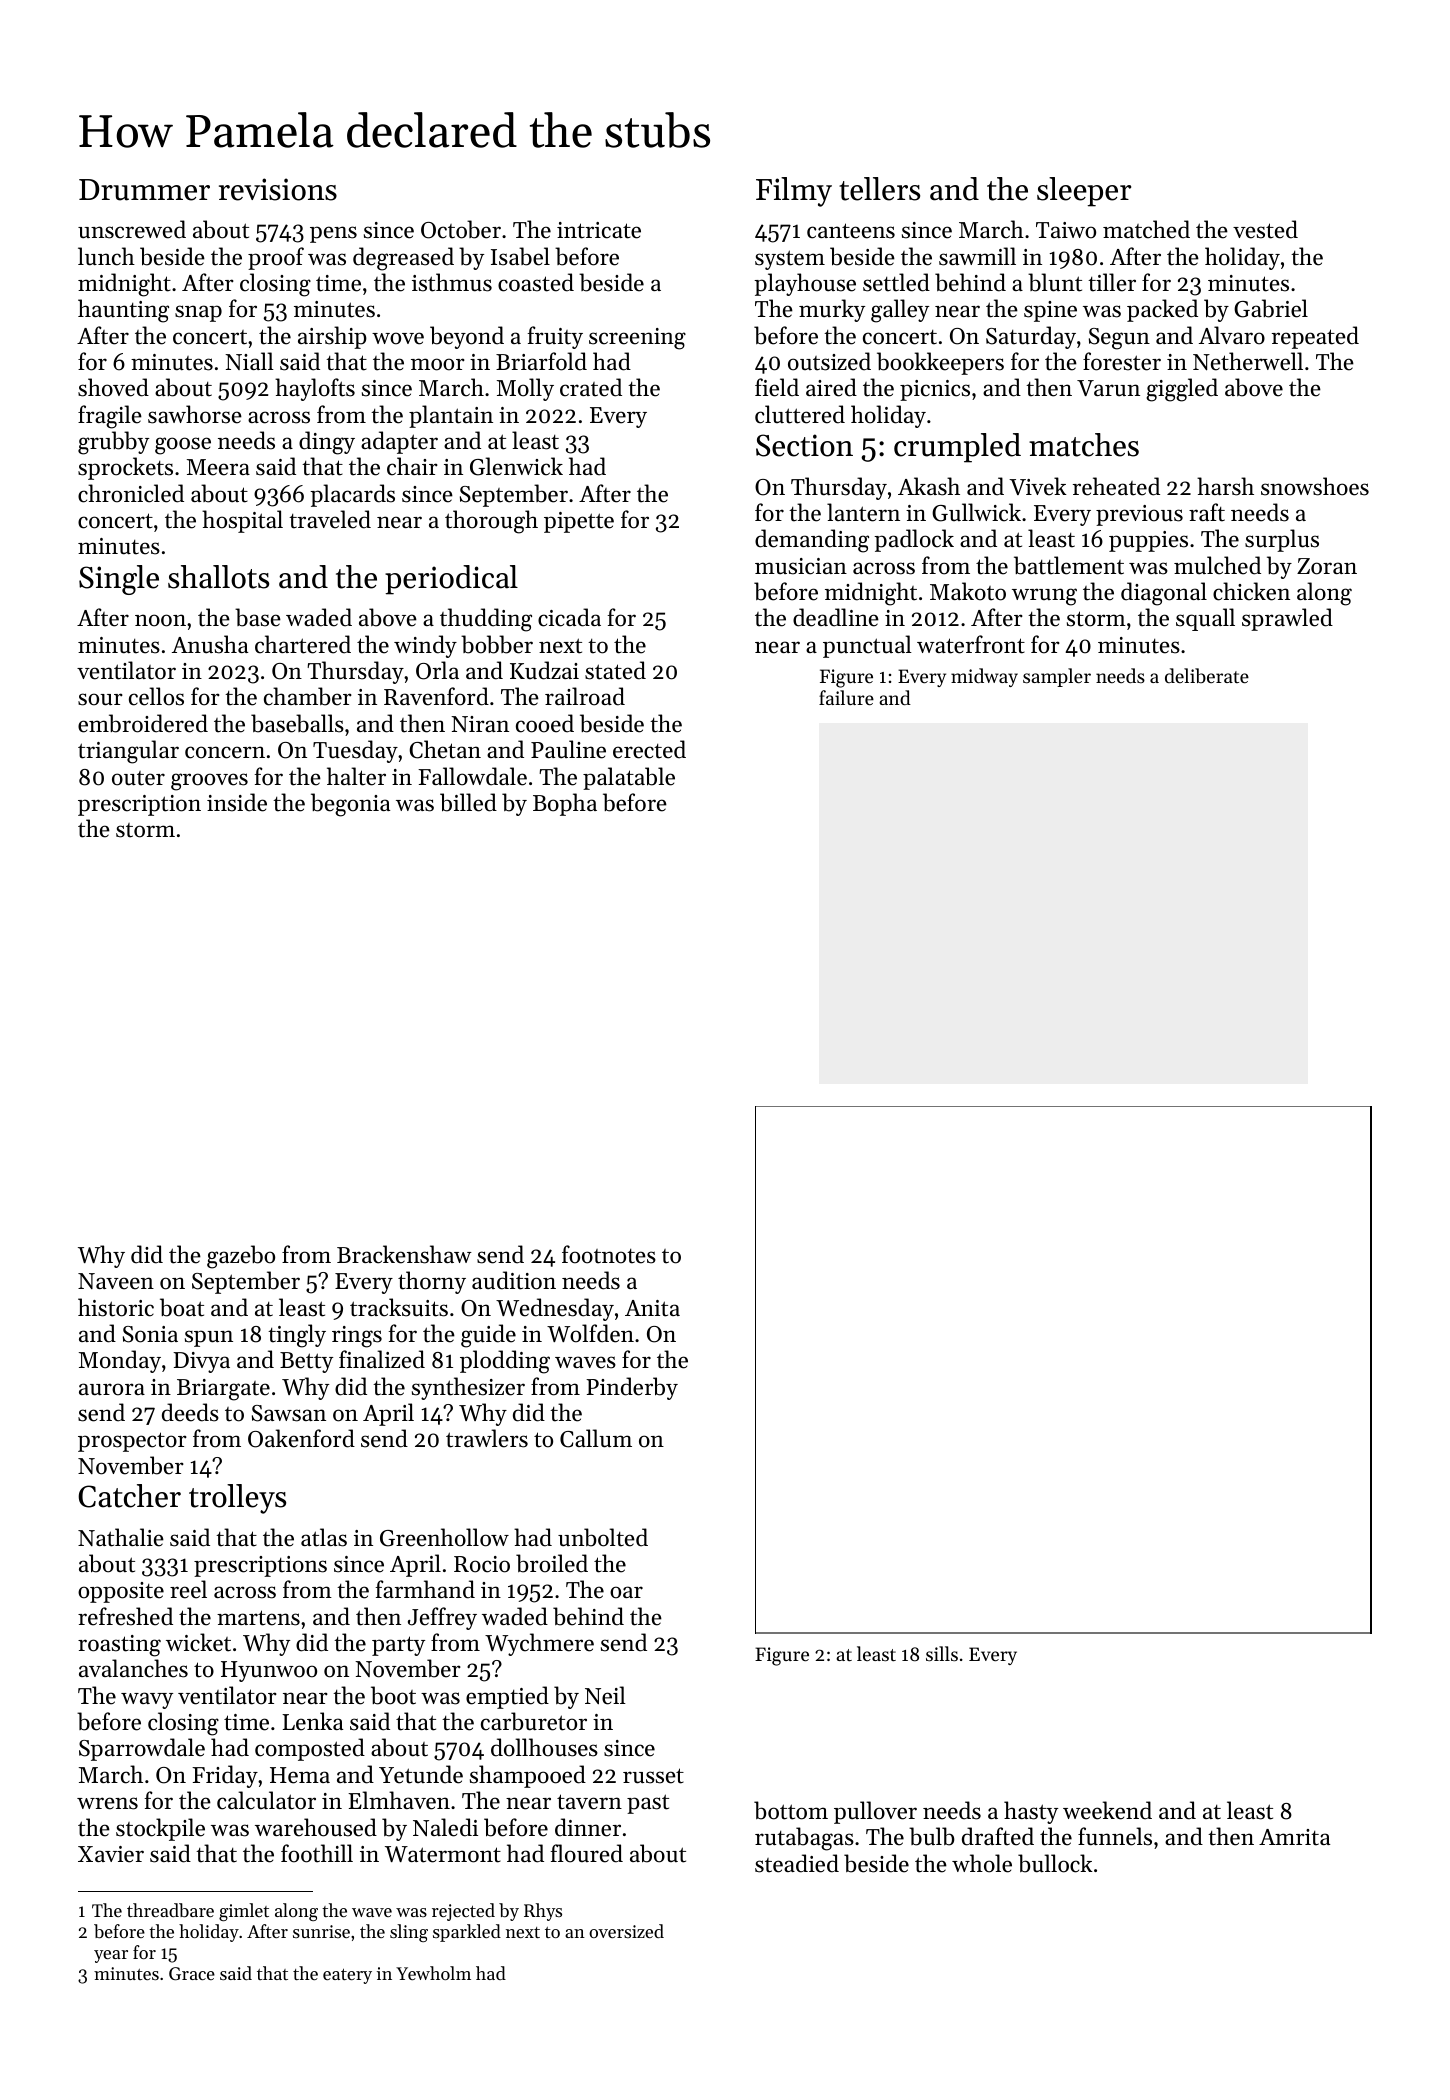 This screenshot has width=1450, height=2100. Describe the element at coordinates (241, 1257) in the screenshot. I see `gazebo` at that location.
